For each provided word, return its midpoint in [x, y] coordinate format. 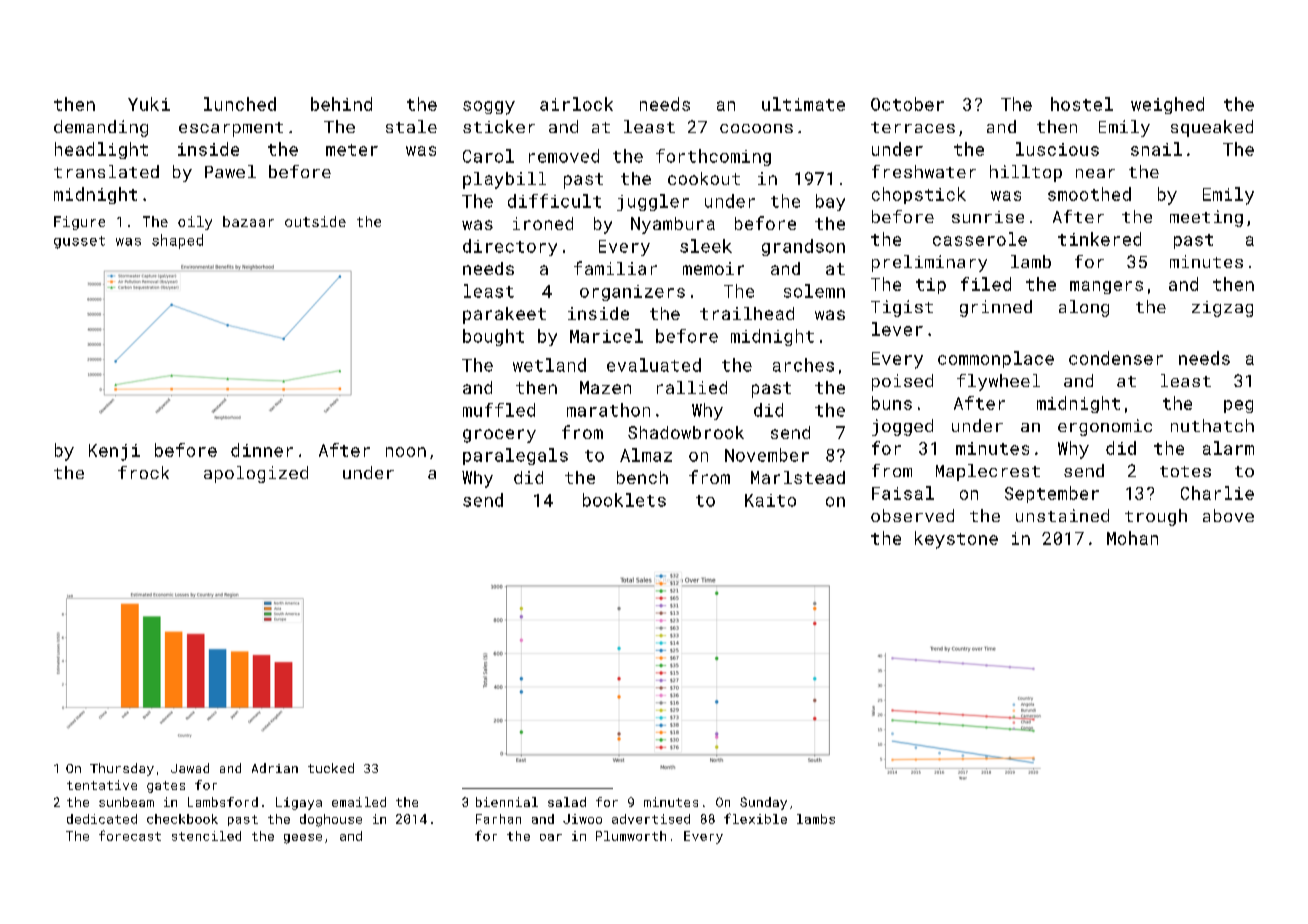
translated [106, 171]
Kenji [114, 452]
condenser [1116, 358]
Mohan [1132, 538]
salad [567, 802]
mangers [1106, 287]
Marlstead [798, 477]
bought [493, 337]
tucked [331, 768]
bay [830, 202]
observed [912, 515]
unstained [1062, 515]
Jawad [190, 768]
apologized [256, 474]
